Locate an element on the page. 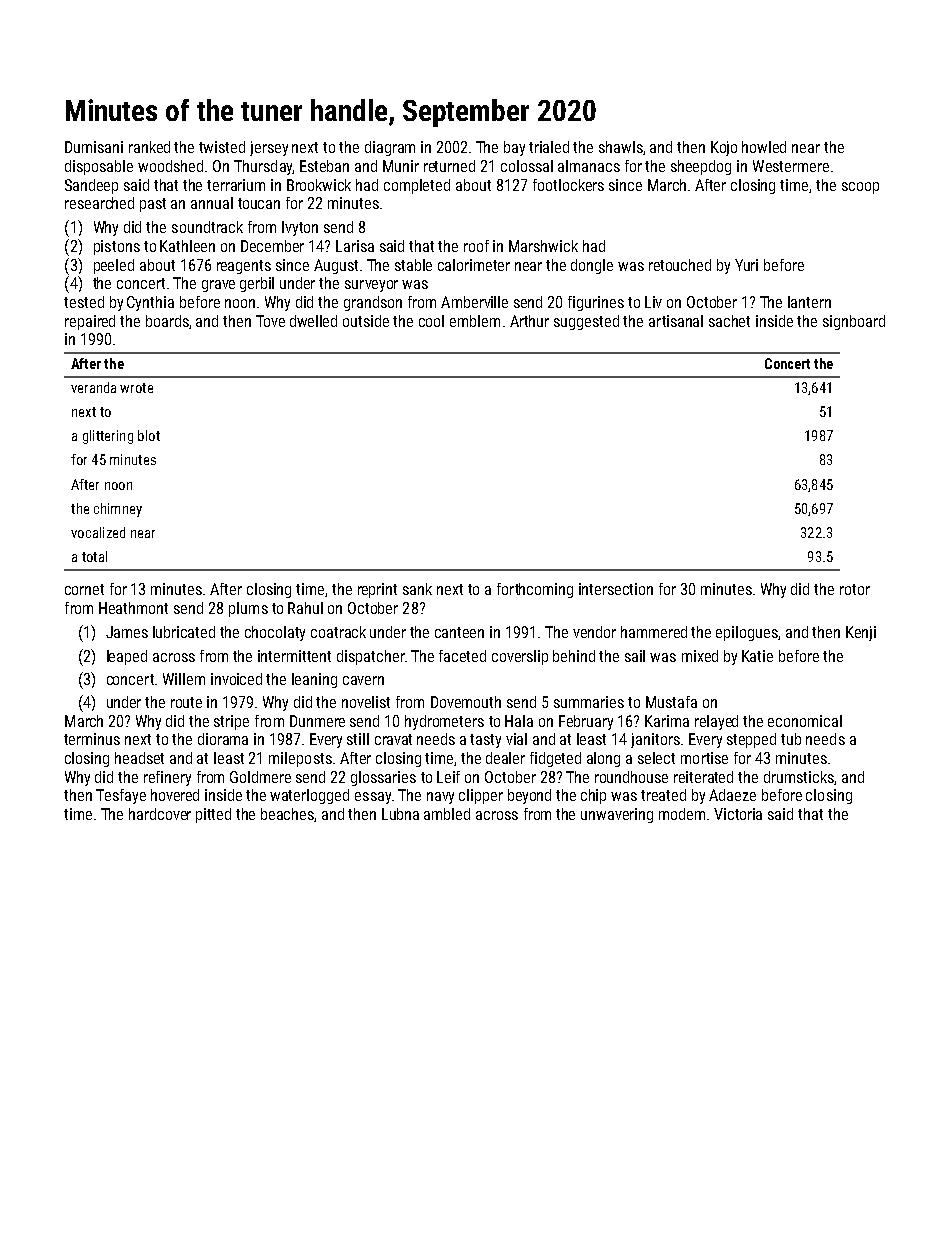 The image size is (952, 1233). outside is located at coordinates (366, 321).
